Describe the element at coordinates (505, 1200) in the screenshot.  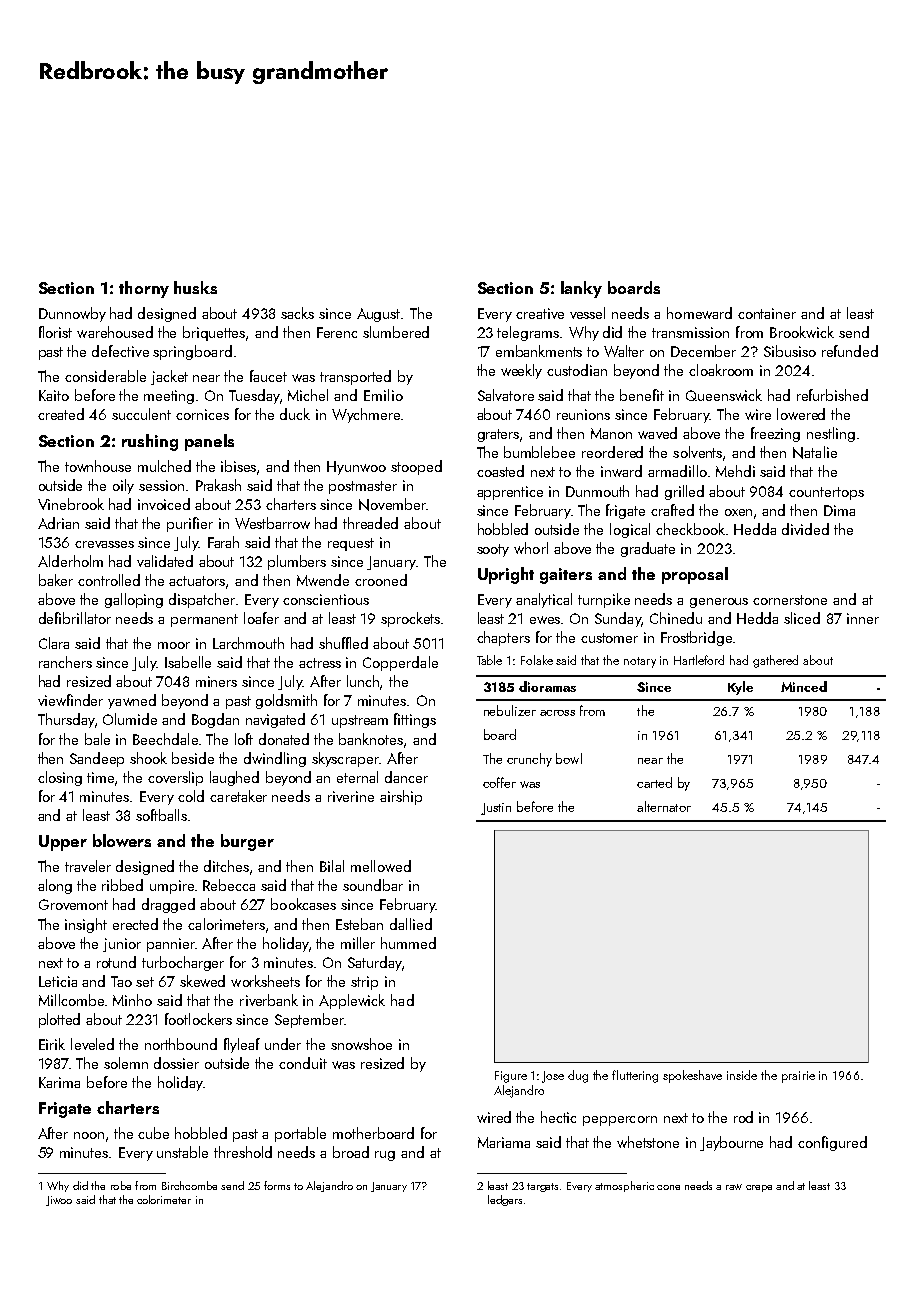
I see `ledgers` at that location.
